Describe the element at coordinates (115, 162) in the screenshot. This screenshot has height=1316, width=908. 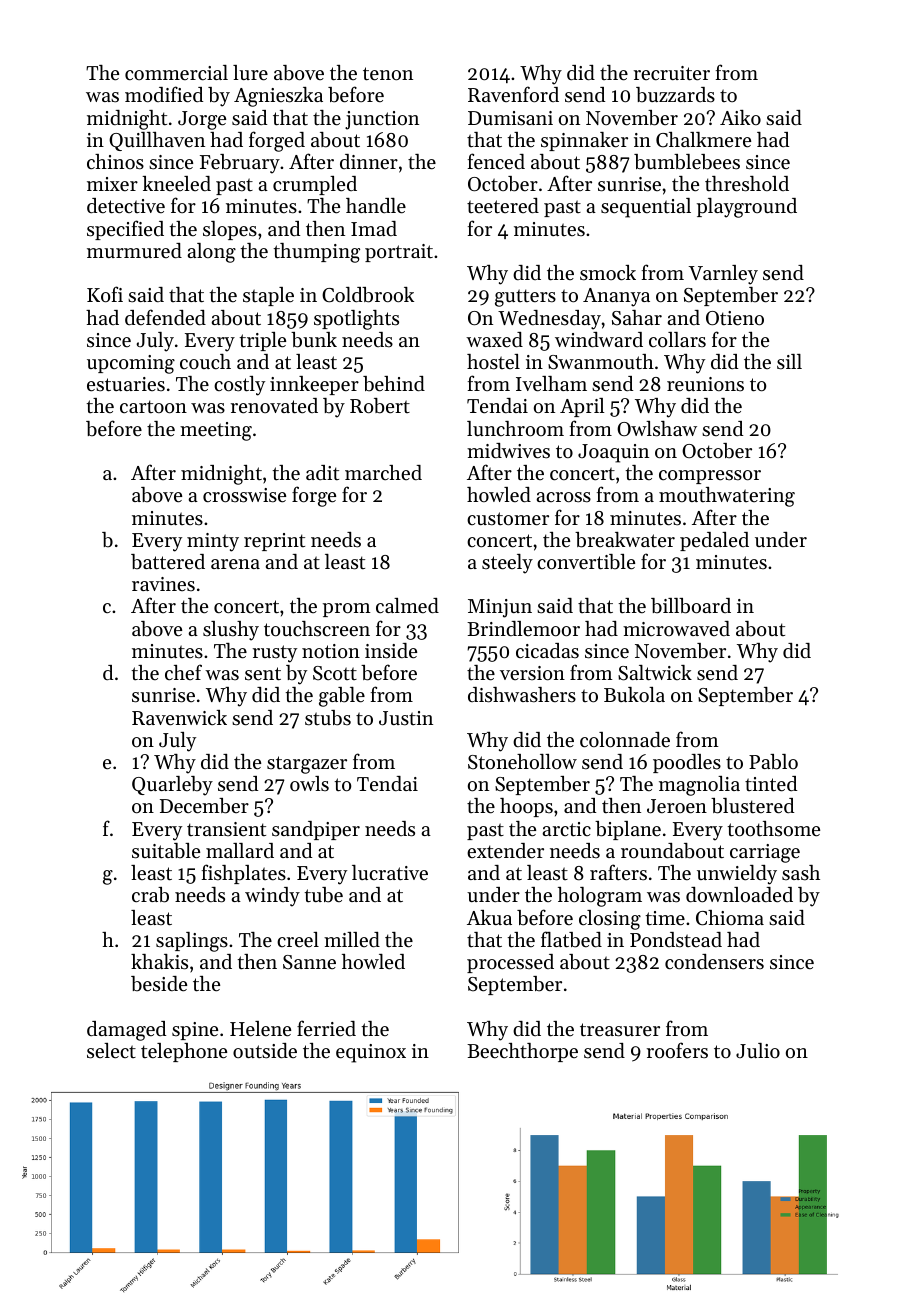
I see `chinos` at that location.
